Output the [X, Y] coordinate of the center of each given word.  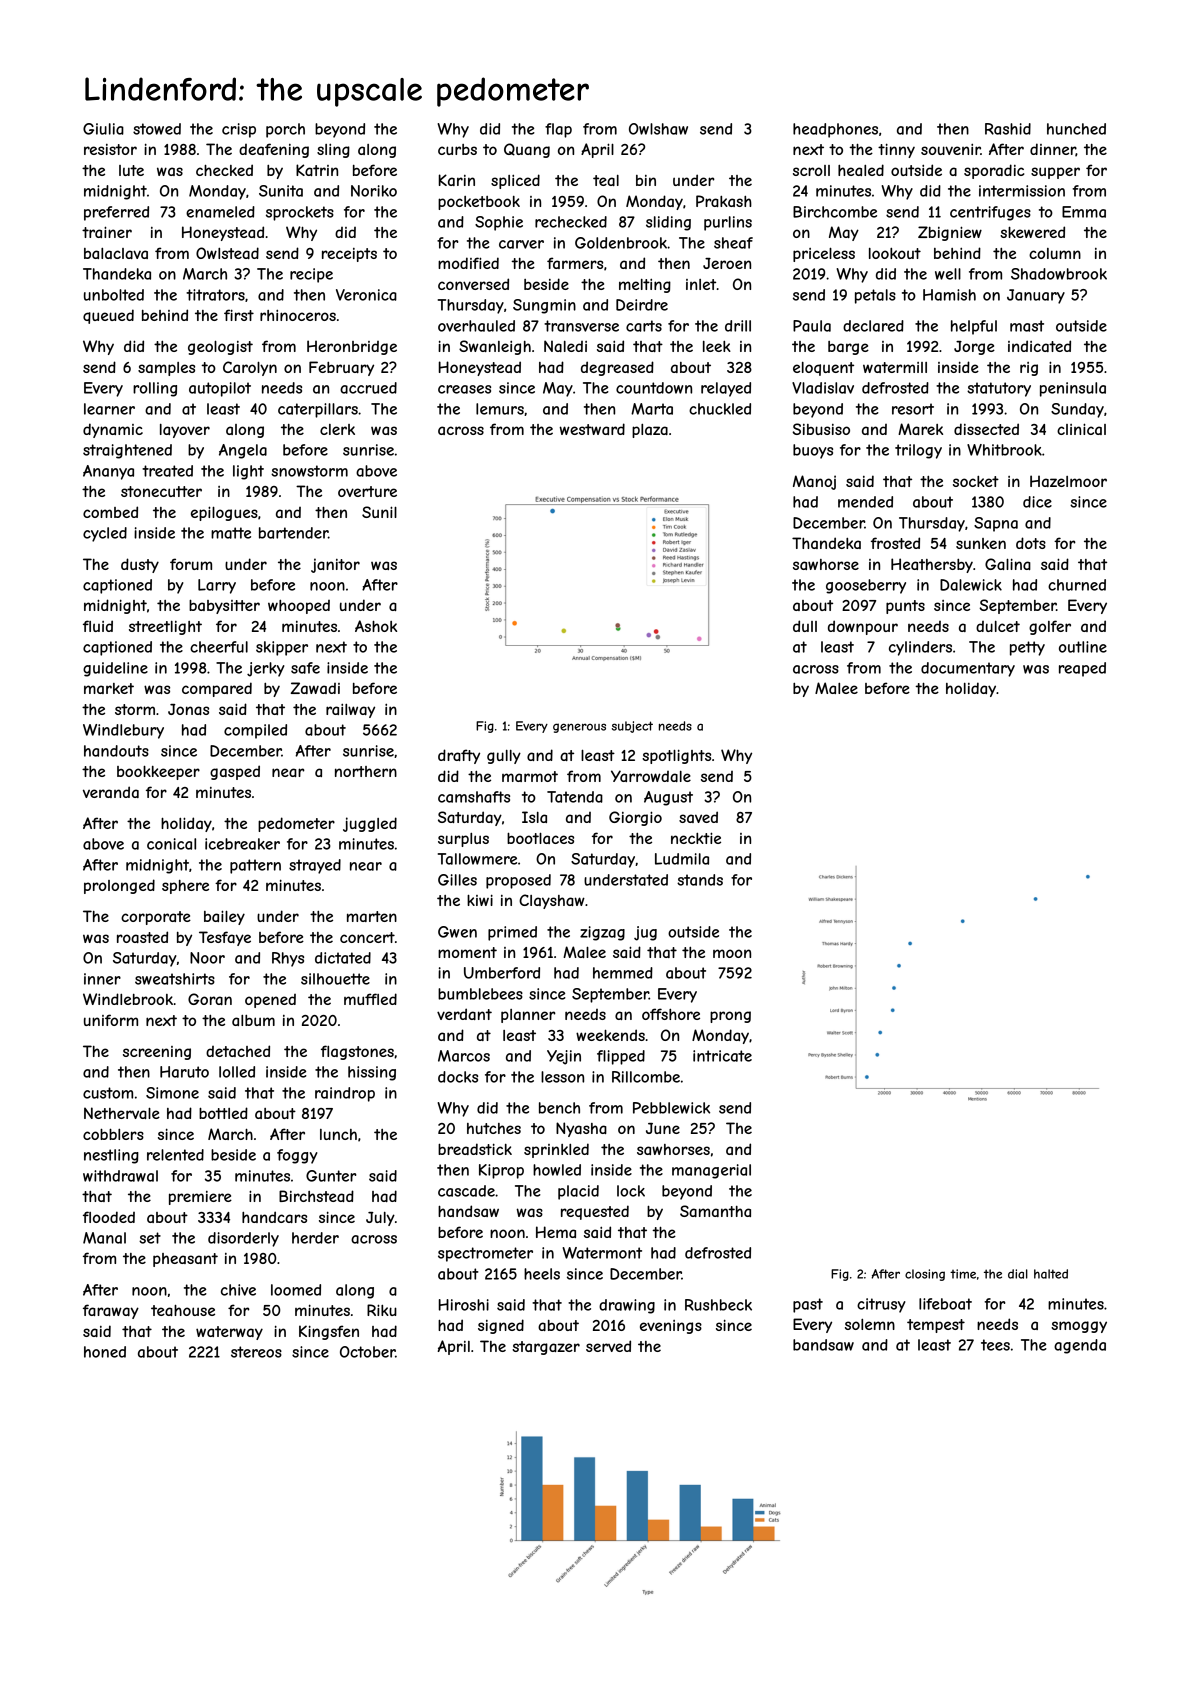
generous [579, 728]
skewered [1032, 232]
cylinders [920, 648]
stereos [256, 1352]
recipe [311, 275]
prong [730, 1017]
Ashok [376, 626]
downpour [863, 627]
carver [521, 244]
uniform [111, 1020]
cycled [105, 534]
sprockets [300, 213]
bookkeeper [158, 772]
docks [458, 1077]
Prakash [724, 201]
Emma [1084, 212]
